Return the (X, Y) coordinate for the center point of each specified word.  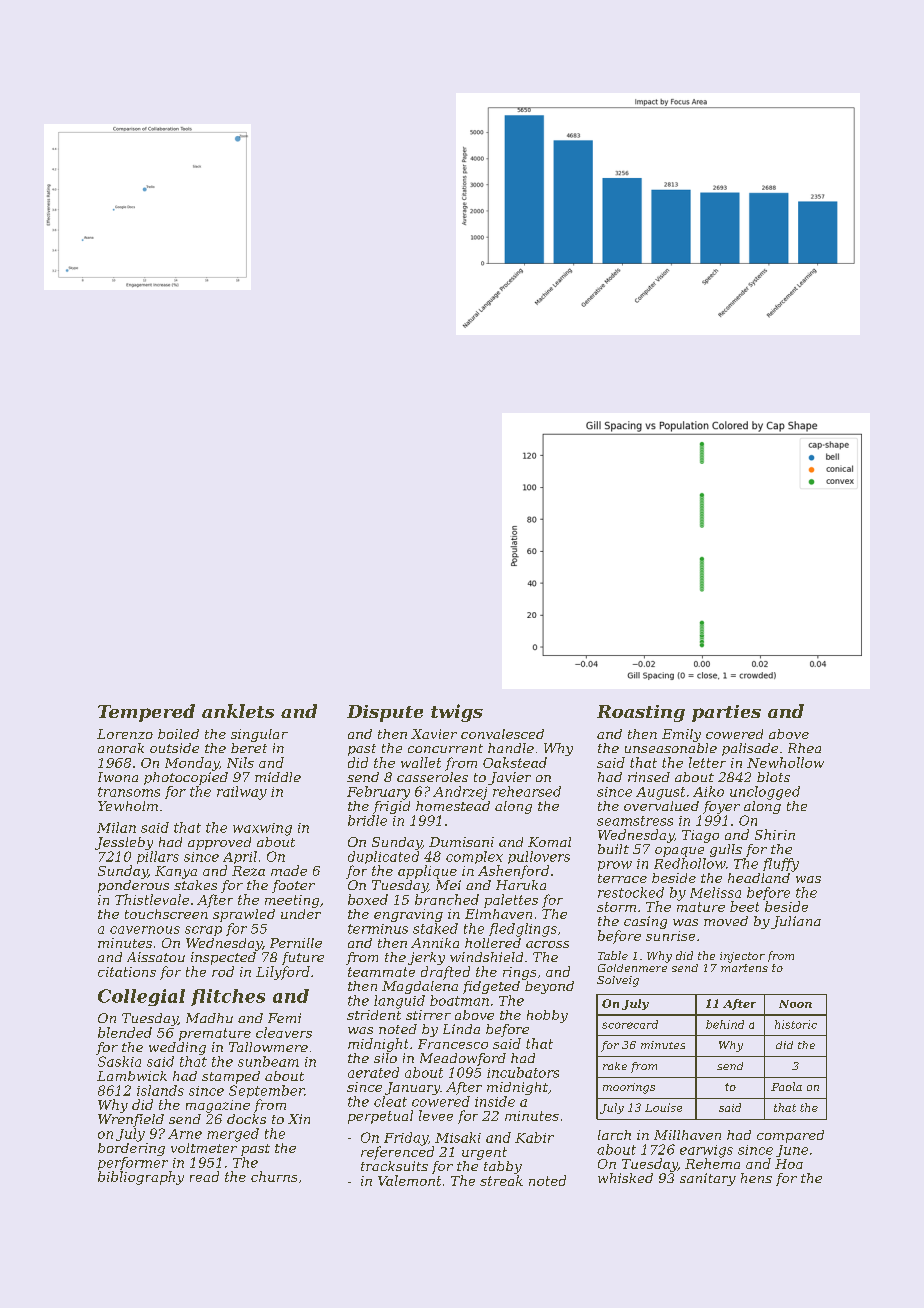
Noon (795, 1004)
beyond (549, 987)
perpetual (380, 1117)
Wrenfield (131, 1120)
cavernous (145, 930)
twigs (457, 713)
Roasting (641, 713)
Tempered (146, 713)
